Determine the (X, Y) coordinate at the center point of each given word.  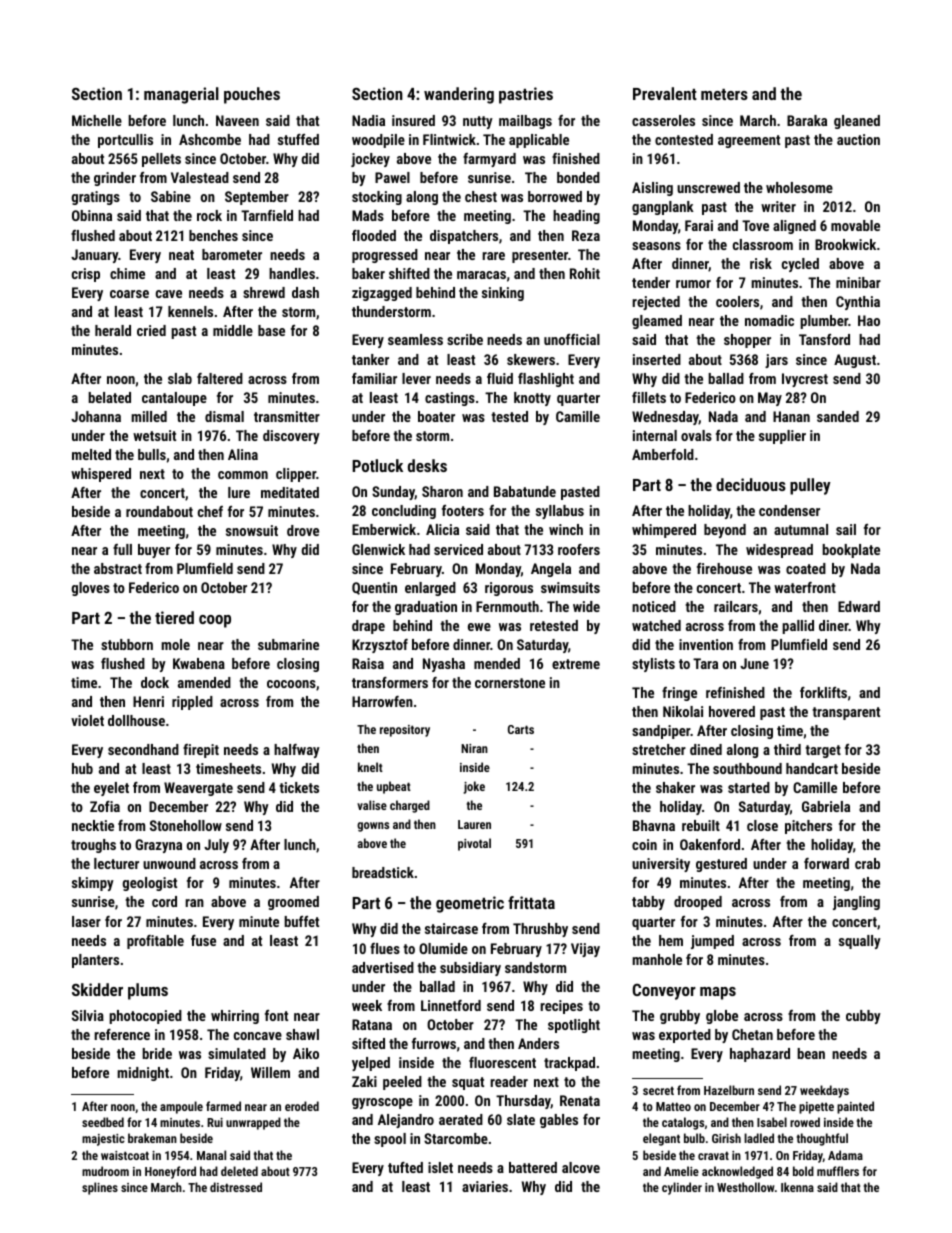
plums (148, 991)
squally (860, 942)
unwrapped (253, 1123)
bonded (578, 177)
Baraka (807, 120)
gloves (91, 589)
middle (233, 330)
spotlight (574, 1026)
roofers (579, 549)
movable (855, 225)
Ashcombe (210, 139)
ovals (696, 435)
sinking (503, 294)
